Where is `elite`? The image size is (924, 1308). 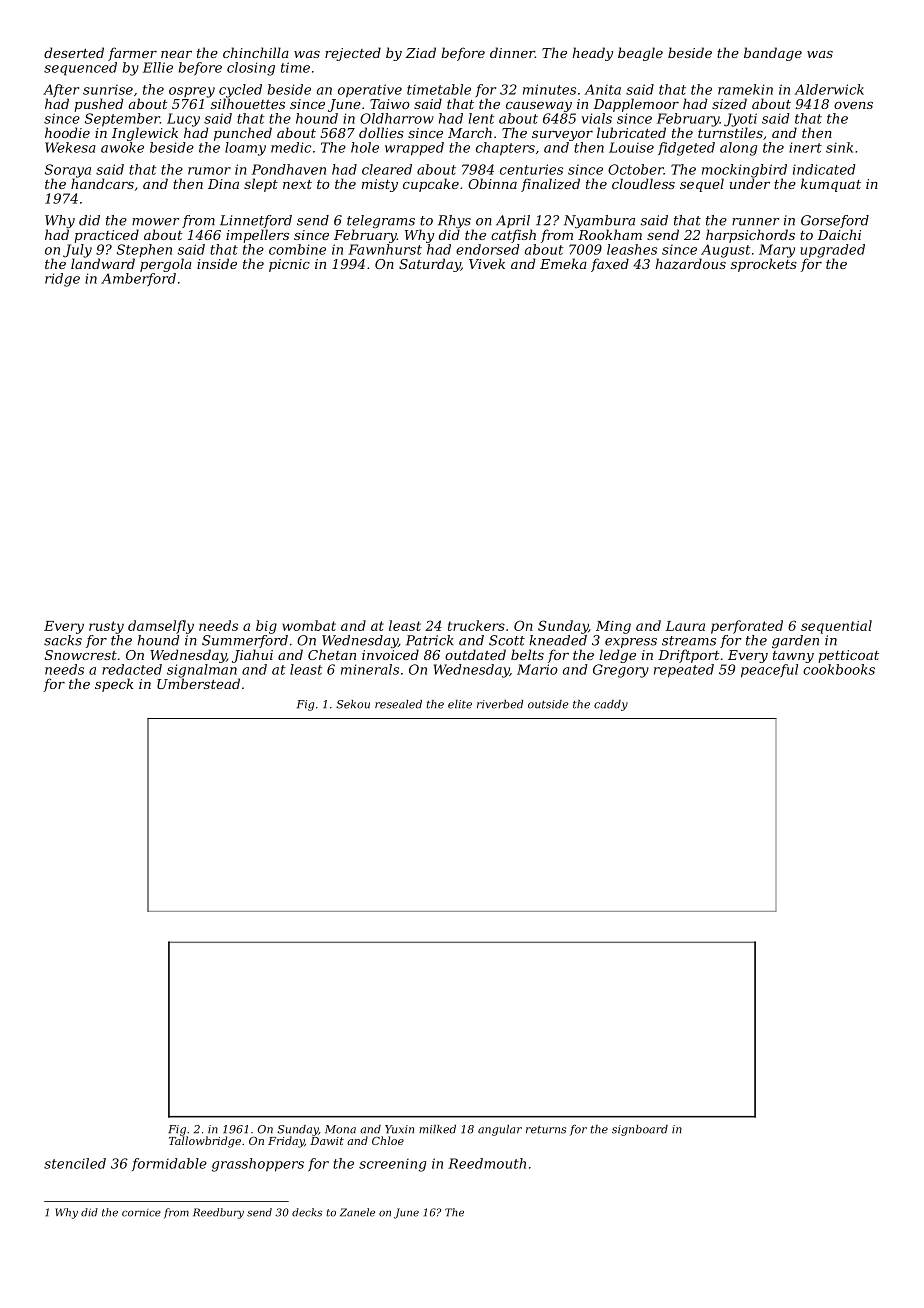 elite is located at coordinates (460, 704).
